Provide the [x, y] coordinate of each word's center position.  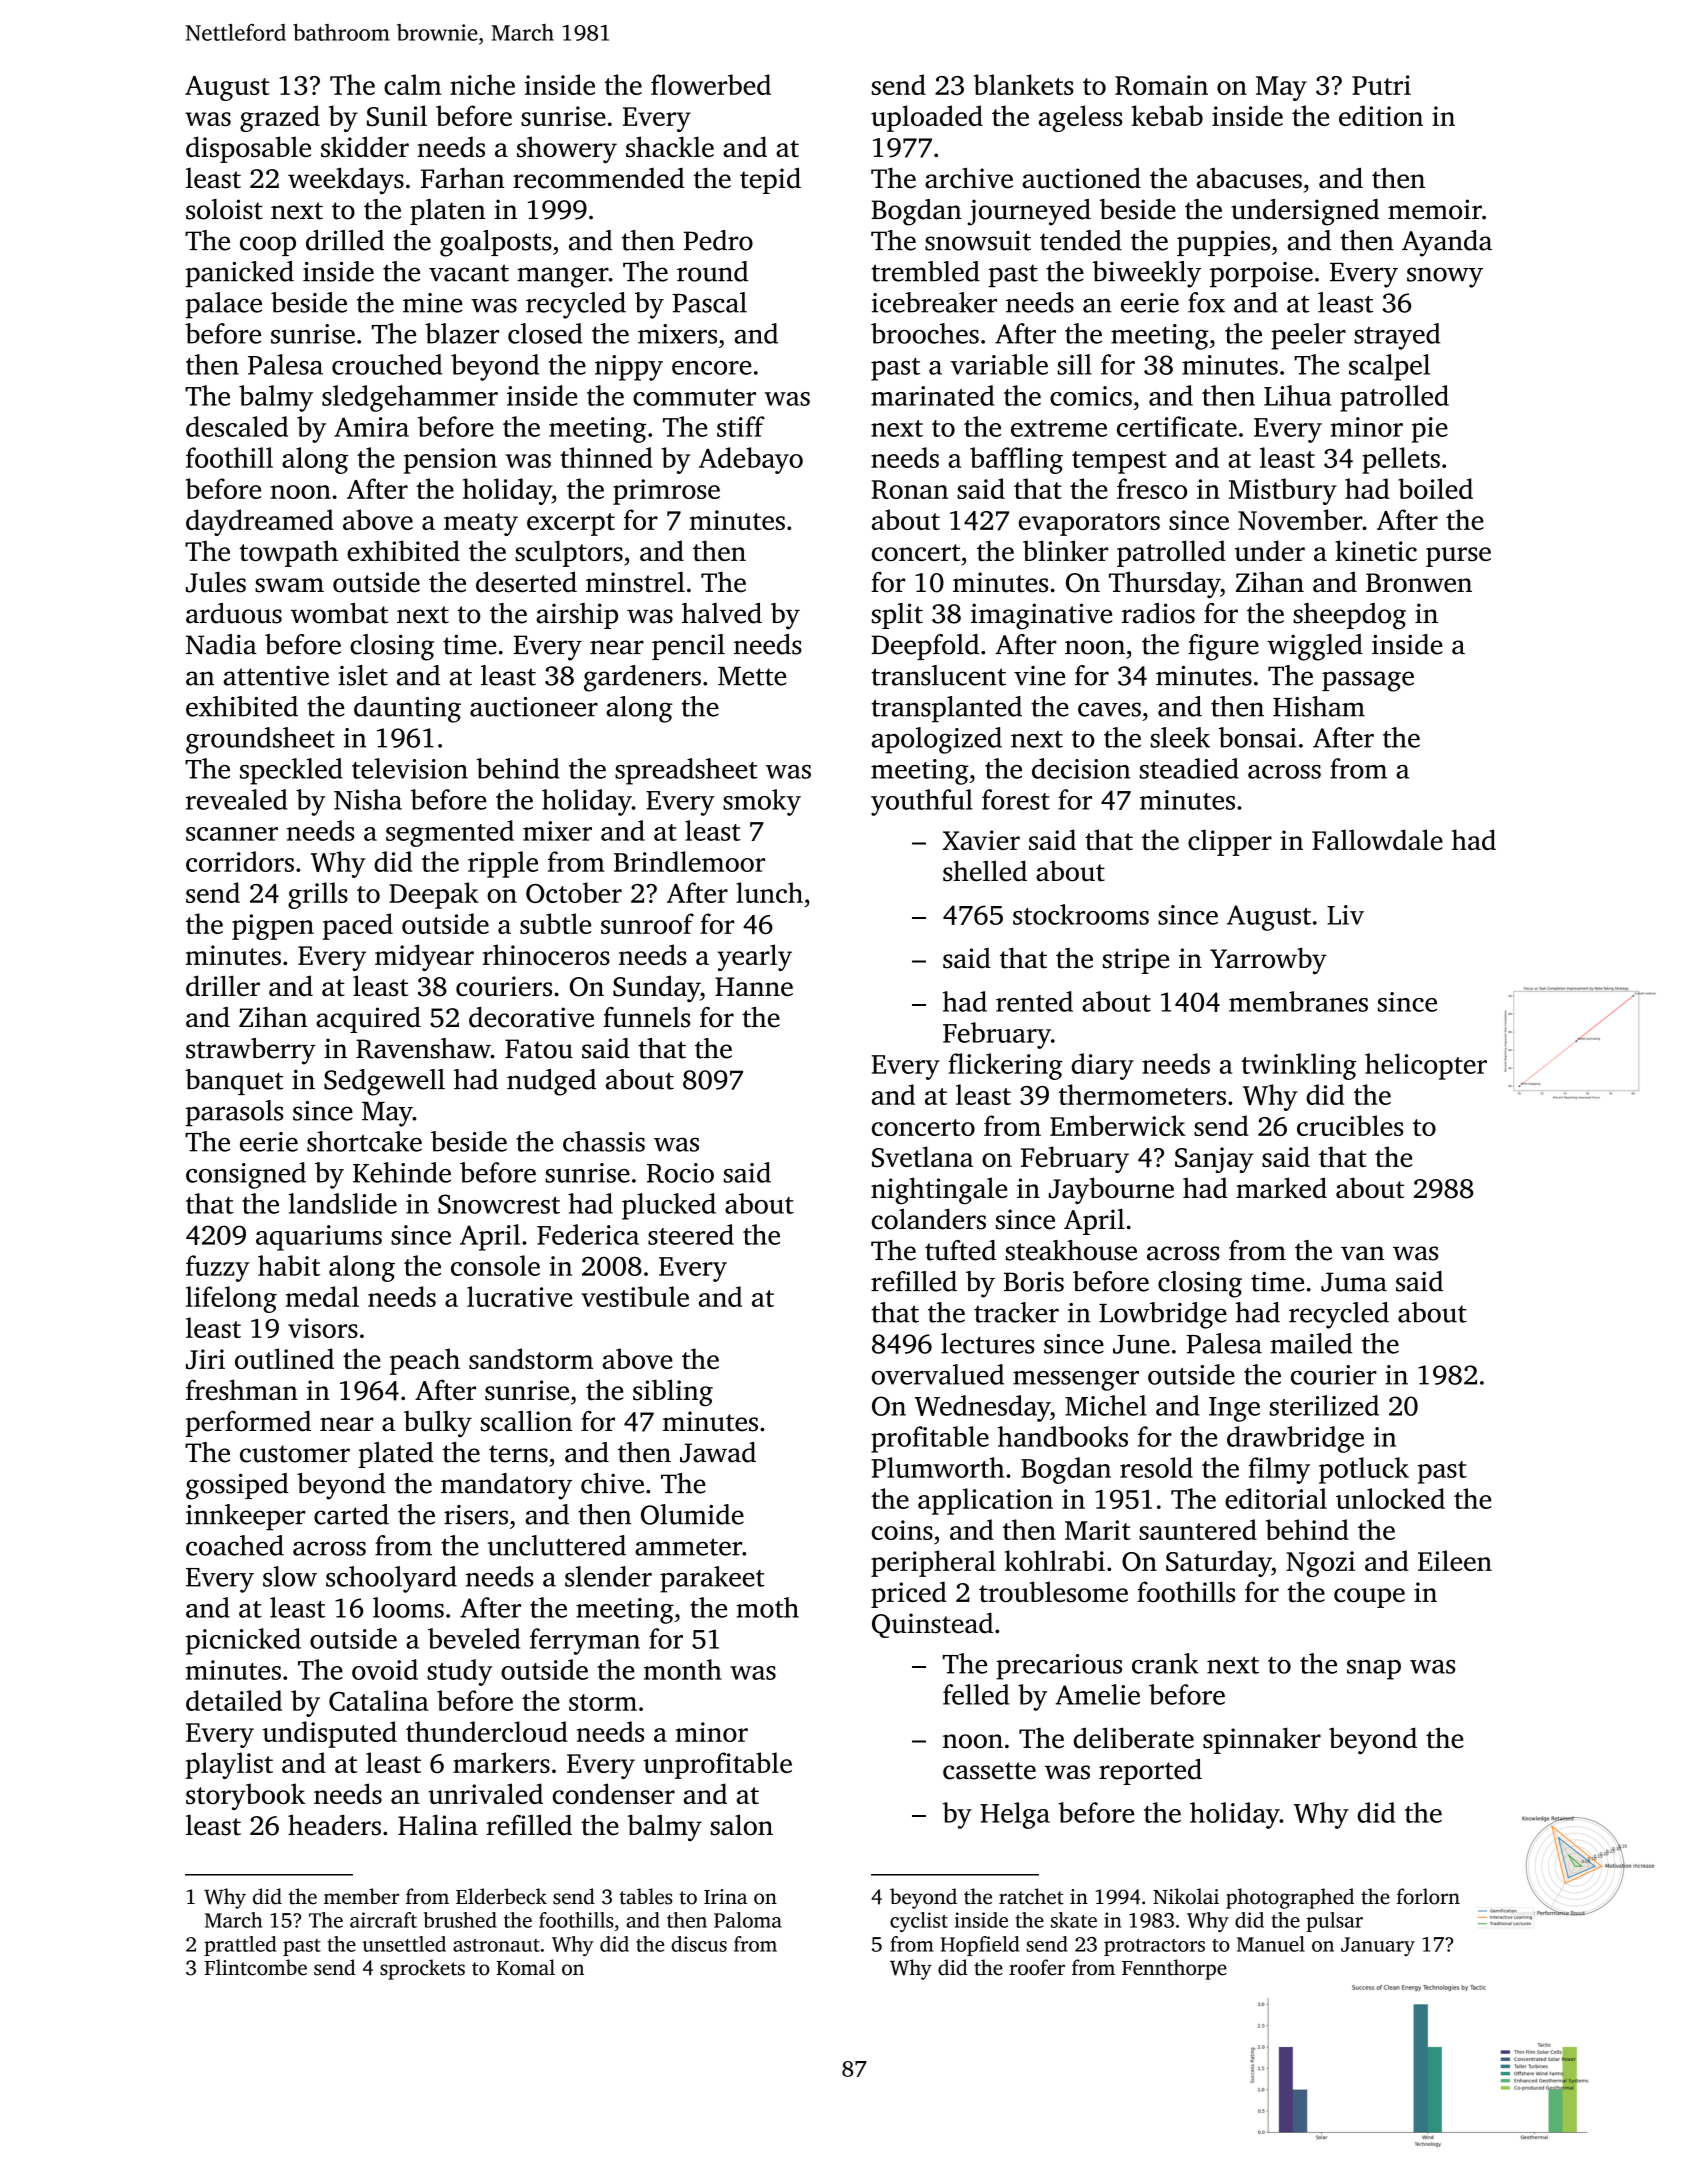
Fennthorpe [1174, 1969]
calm [413, 84]
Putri [1381, 85]
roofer [1037, 1967]
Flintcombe [255, 1967]
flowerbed [711, 84]
